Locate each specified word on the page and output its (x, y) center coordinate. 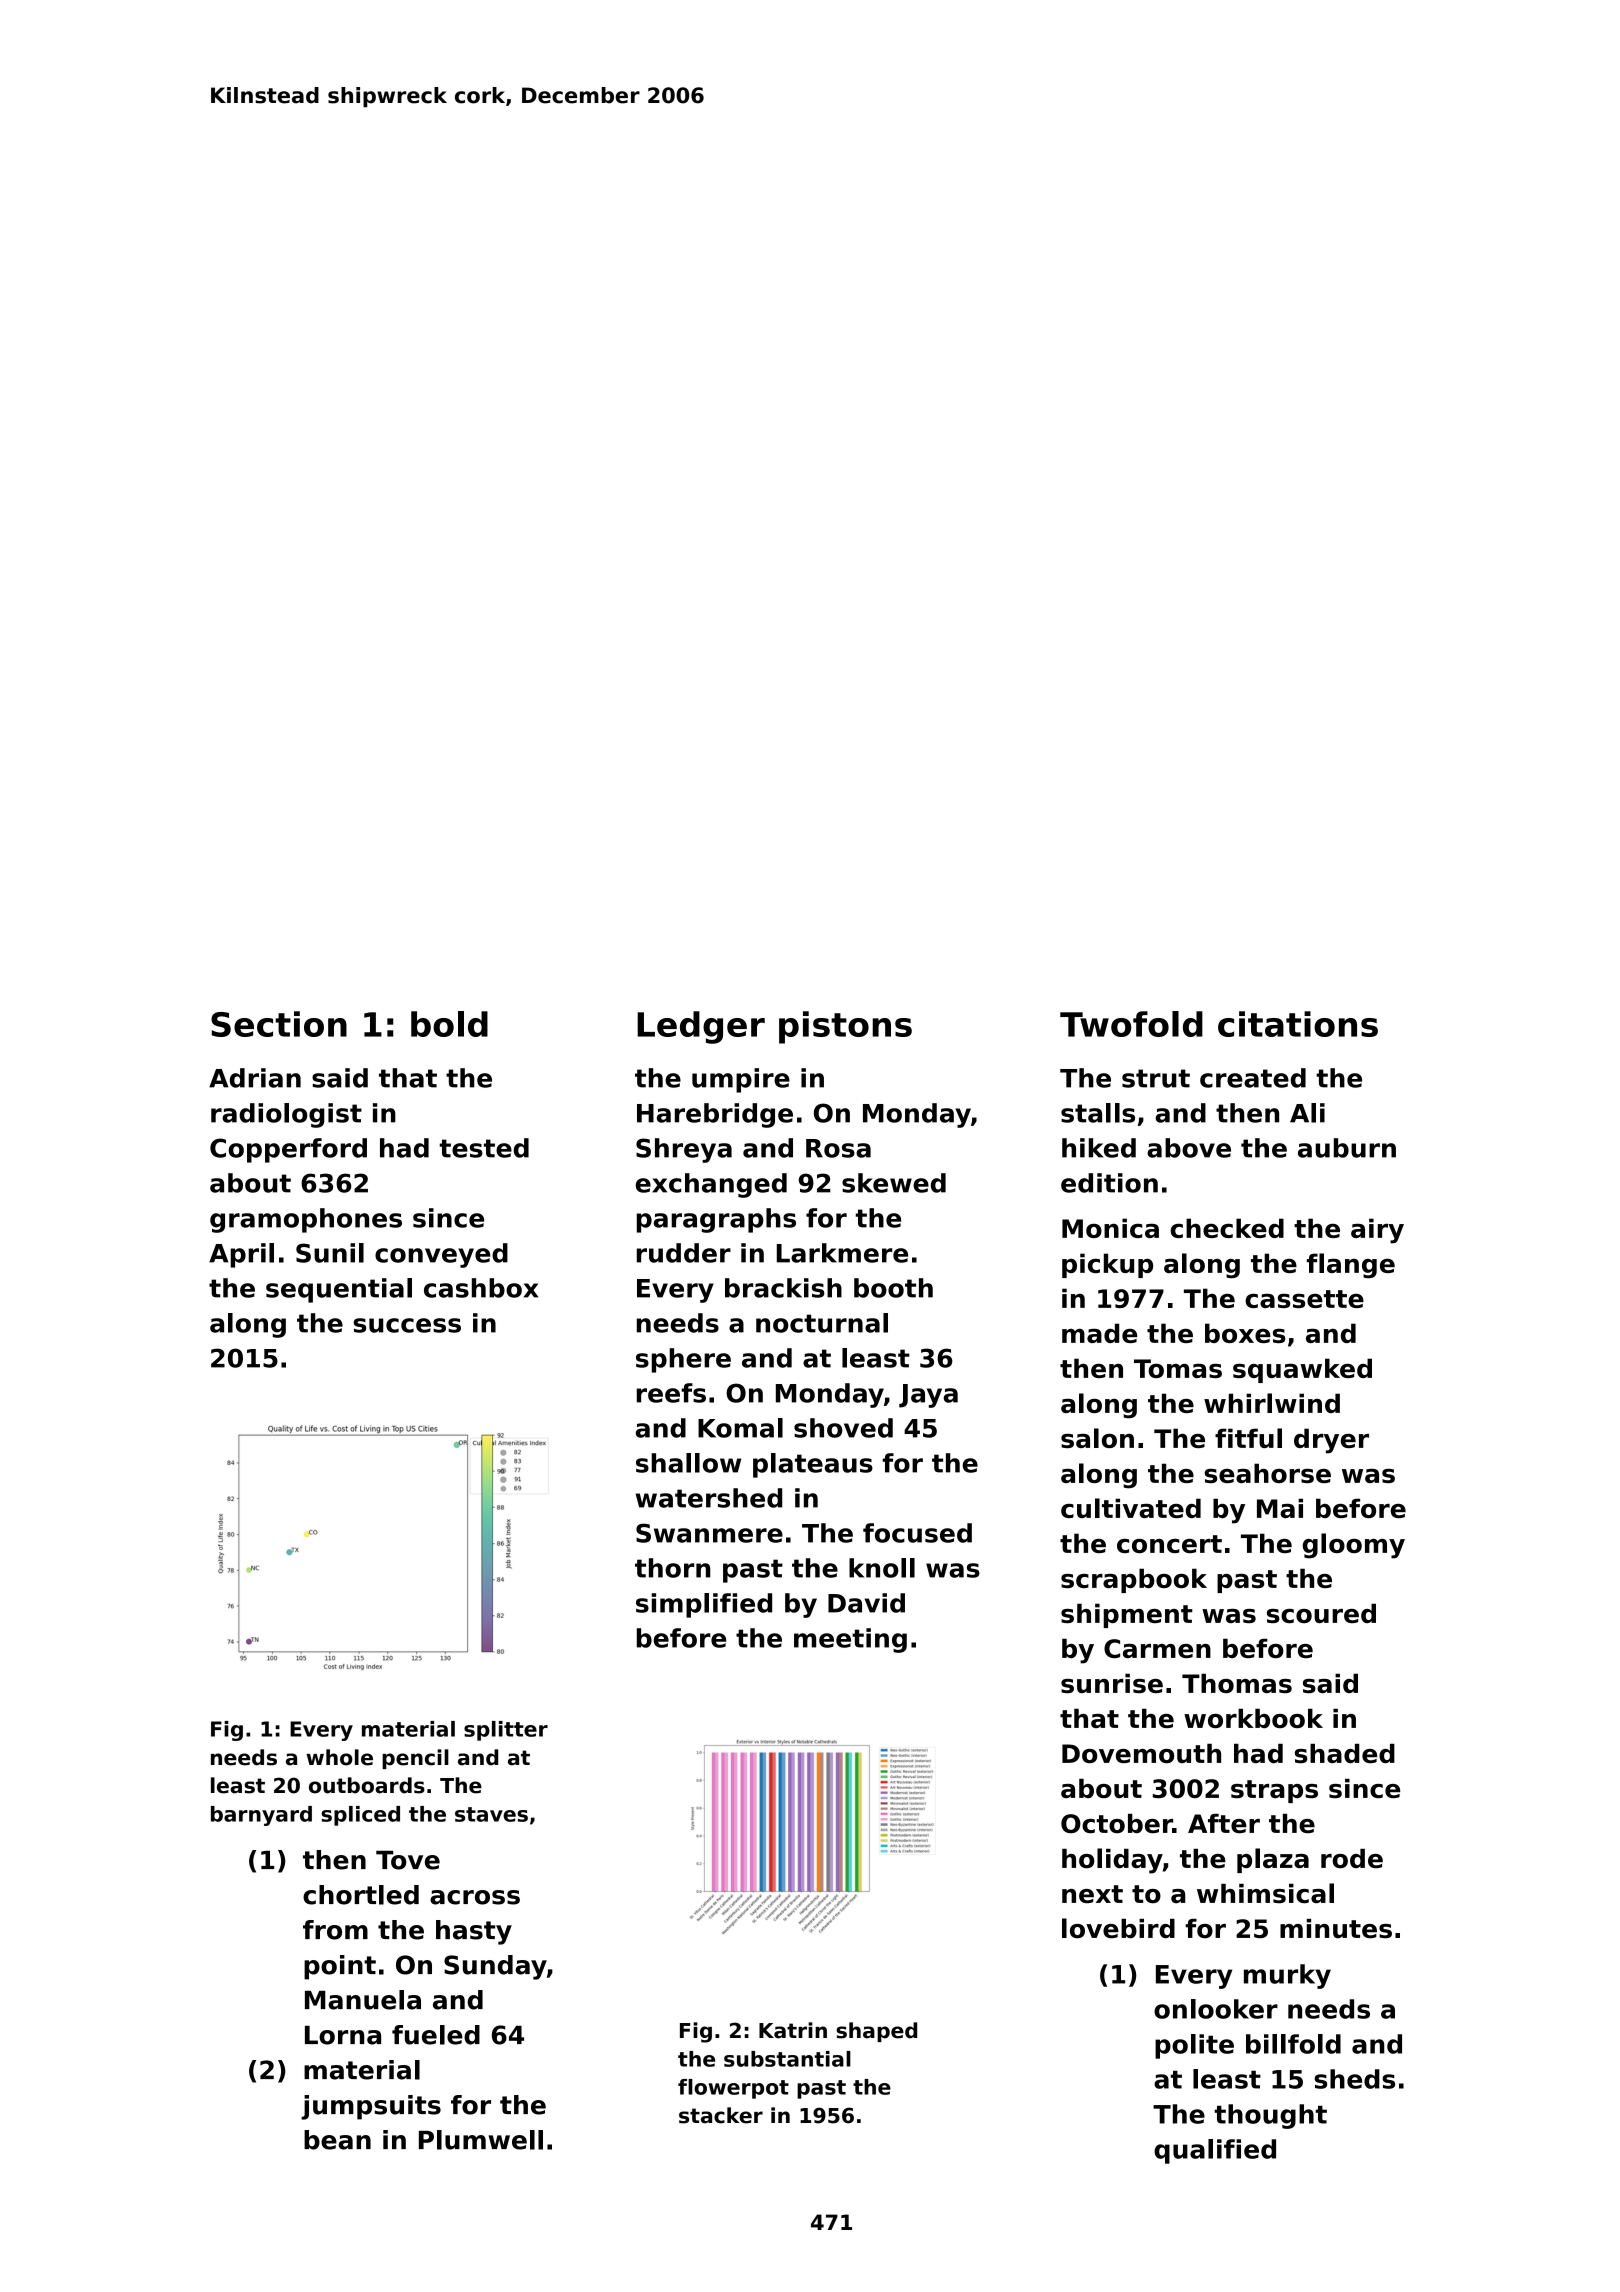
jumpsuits (371, 2107)
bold (449, 1024)
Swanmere (709, 1533)
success (407, 1325)
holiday (1112, 1861)
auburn (1347, 1148)
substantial (787, 2059)
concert (1169, 1544)
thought (1270, 2116)
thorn (673, 1568)
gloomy (1353, 1546)
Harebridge (715, 1115)
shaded (1345, 1753)
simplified (704, 1605)
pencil (415, 1759)
